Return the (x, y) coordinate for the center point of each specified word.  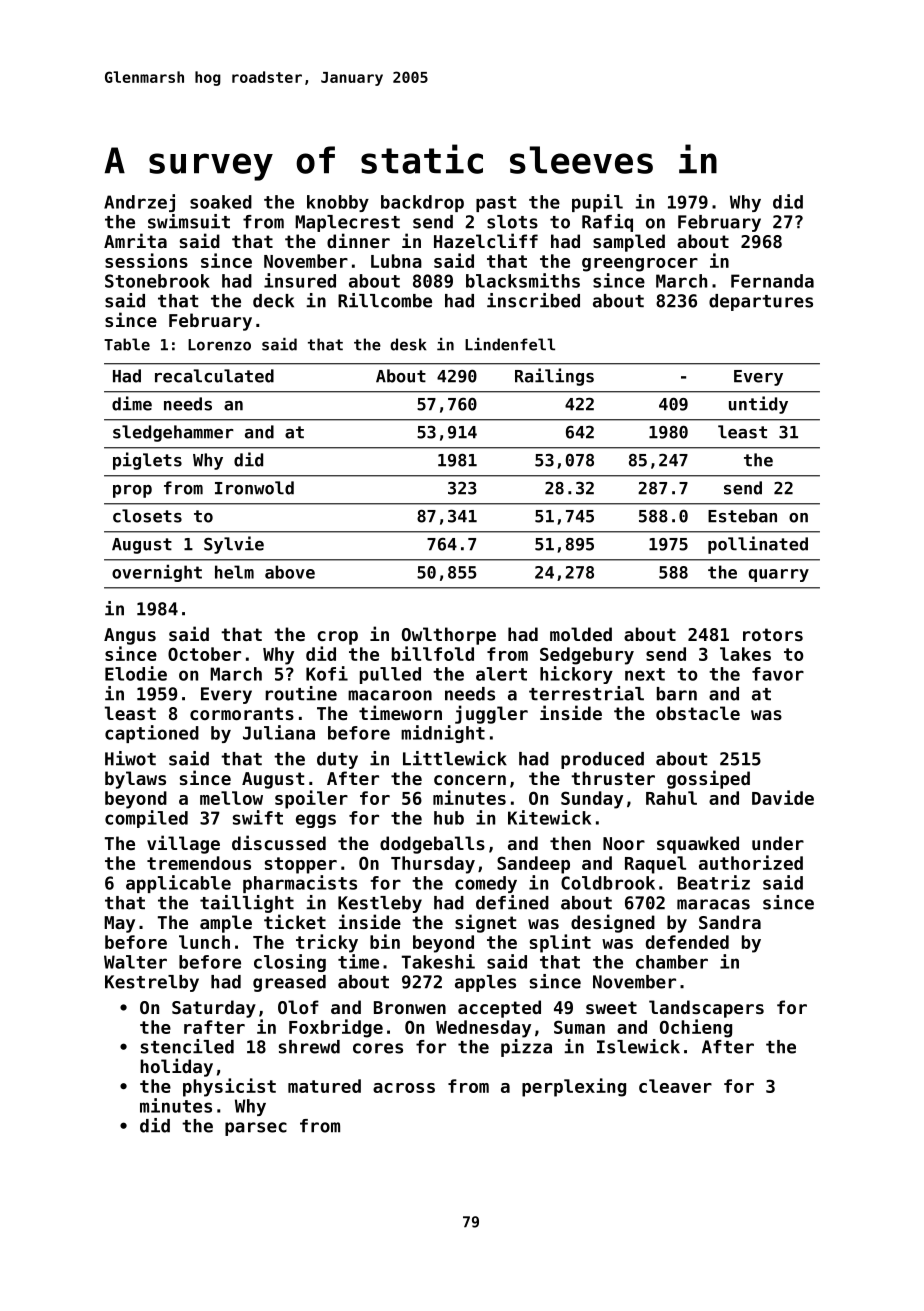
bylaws (135, 780)
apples (485, 983)
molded (581, 634)
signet (485, 923)
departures (761, 302)
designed (613, 923)
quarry (779, 575)
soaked (221, 202)
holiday (176, 1067)
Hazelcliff (486, 240)
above (290, 572)
